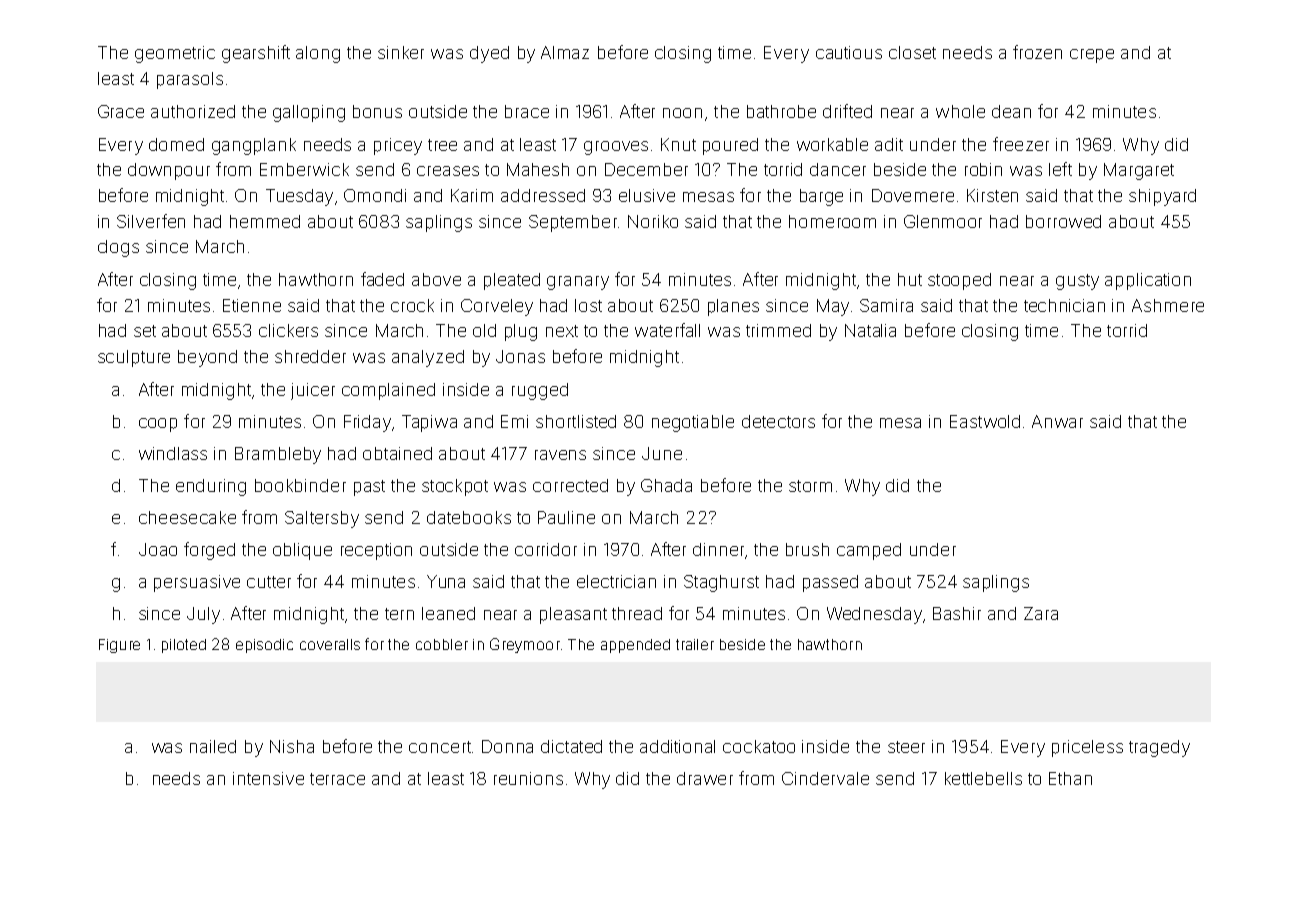 The image size is (1308, 924). What do you see at coordinates (573, 223) in the screenshot?
I see `September` at bounding box center [573, 223].
